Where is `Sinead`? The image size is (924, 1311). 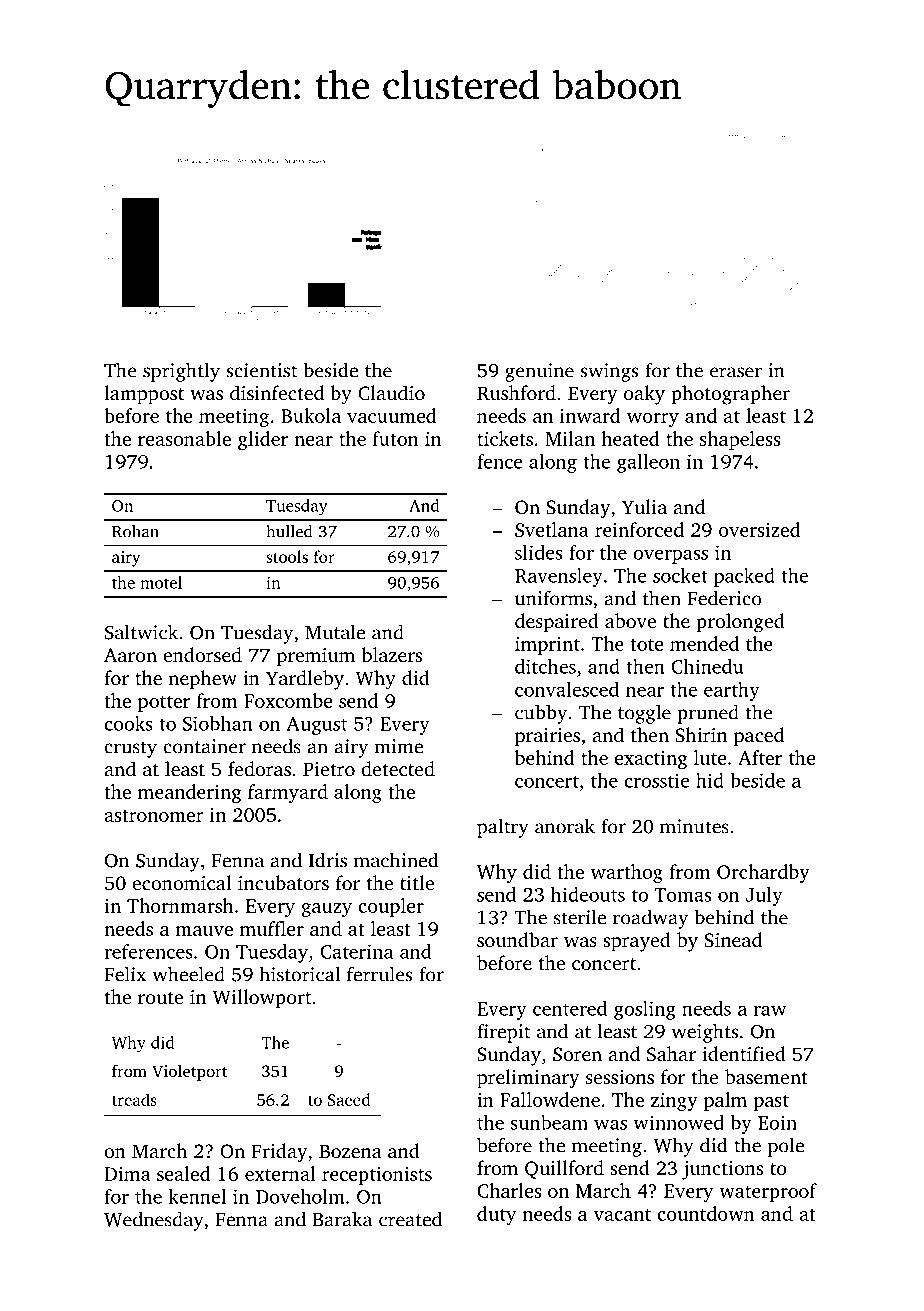 Sinead is located at coordinates (733, 940).
